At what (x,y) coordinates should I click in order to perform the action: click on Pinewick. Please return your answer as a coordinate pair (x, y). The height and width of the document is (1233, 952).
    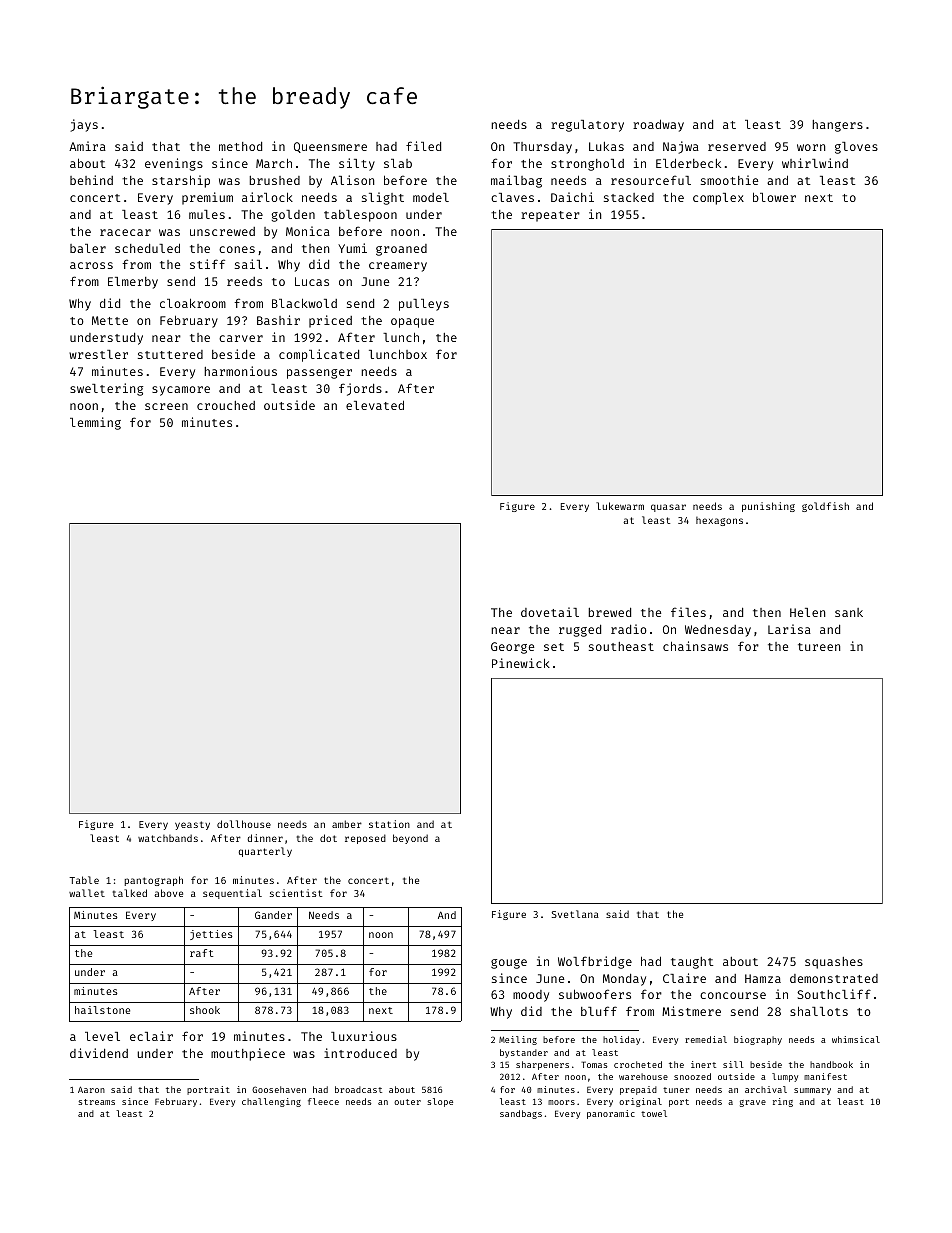
    Looking at the image, I should click on (521, 663).
